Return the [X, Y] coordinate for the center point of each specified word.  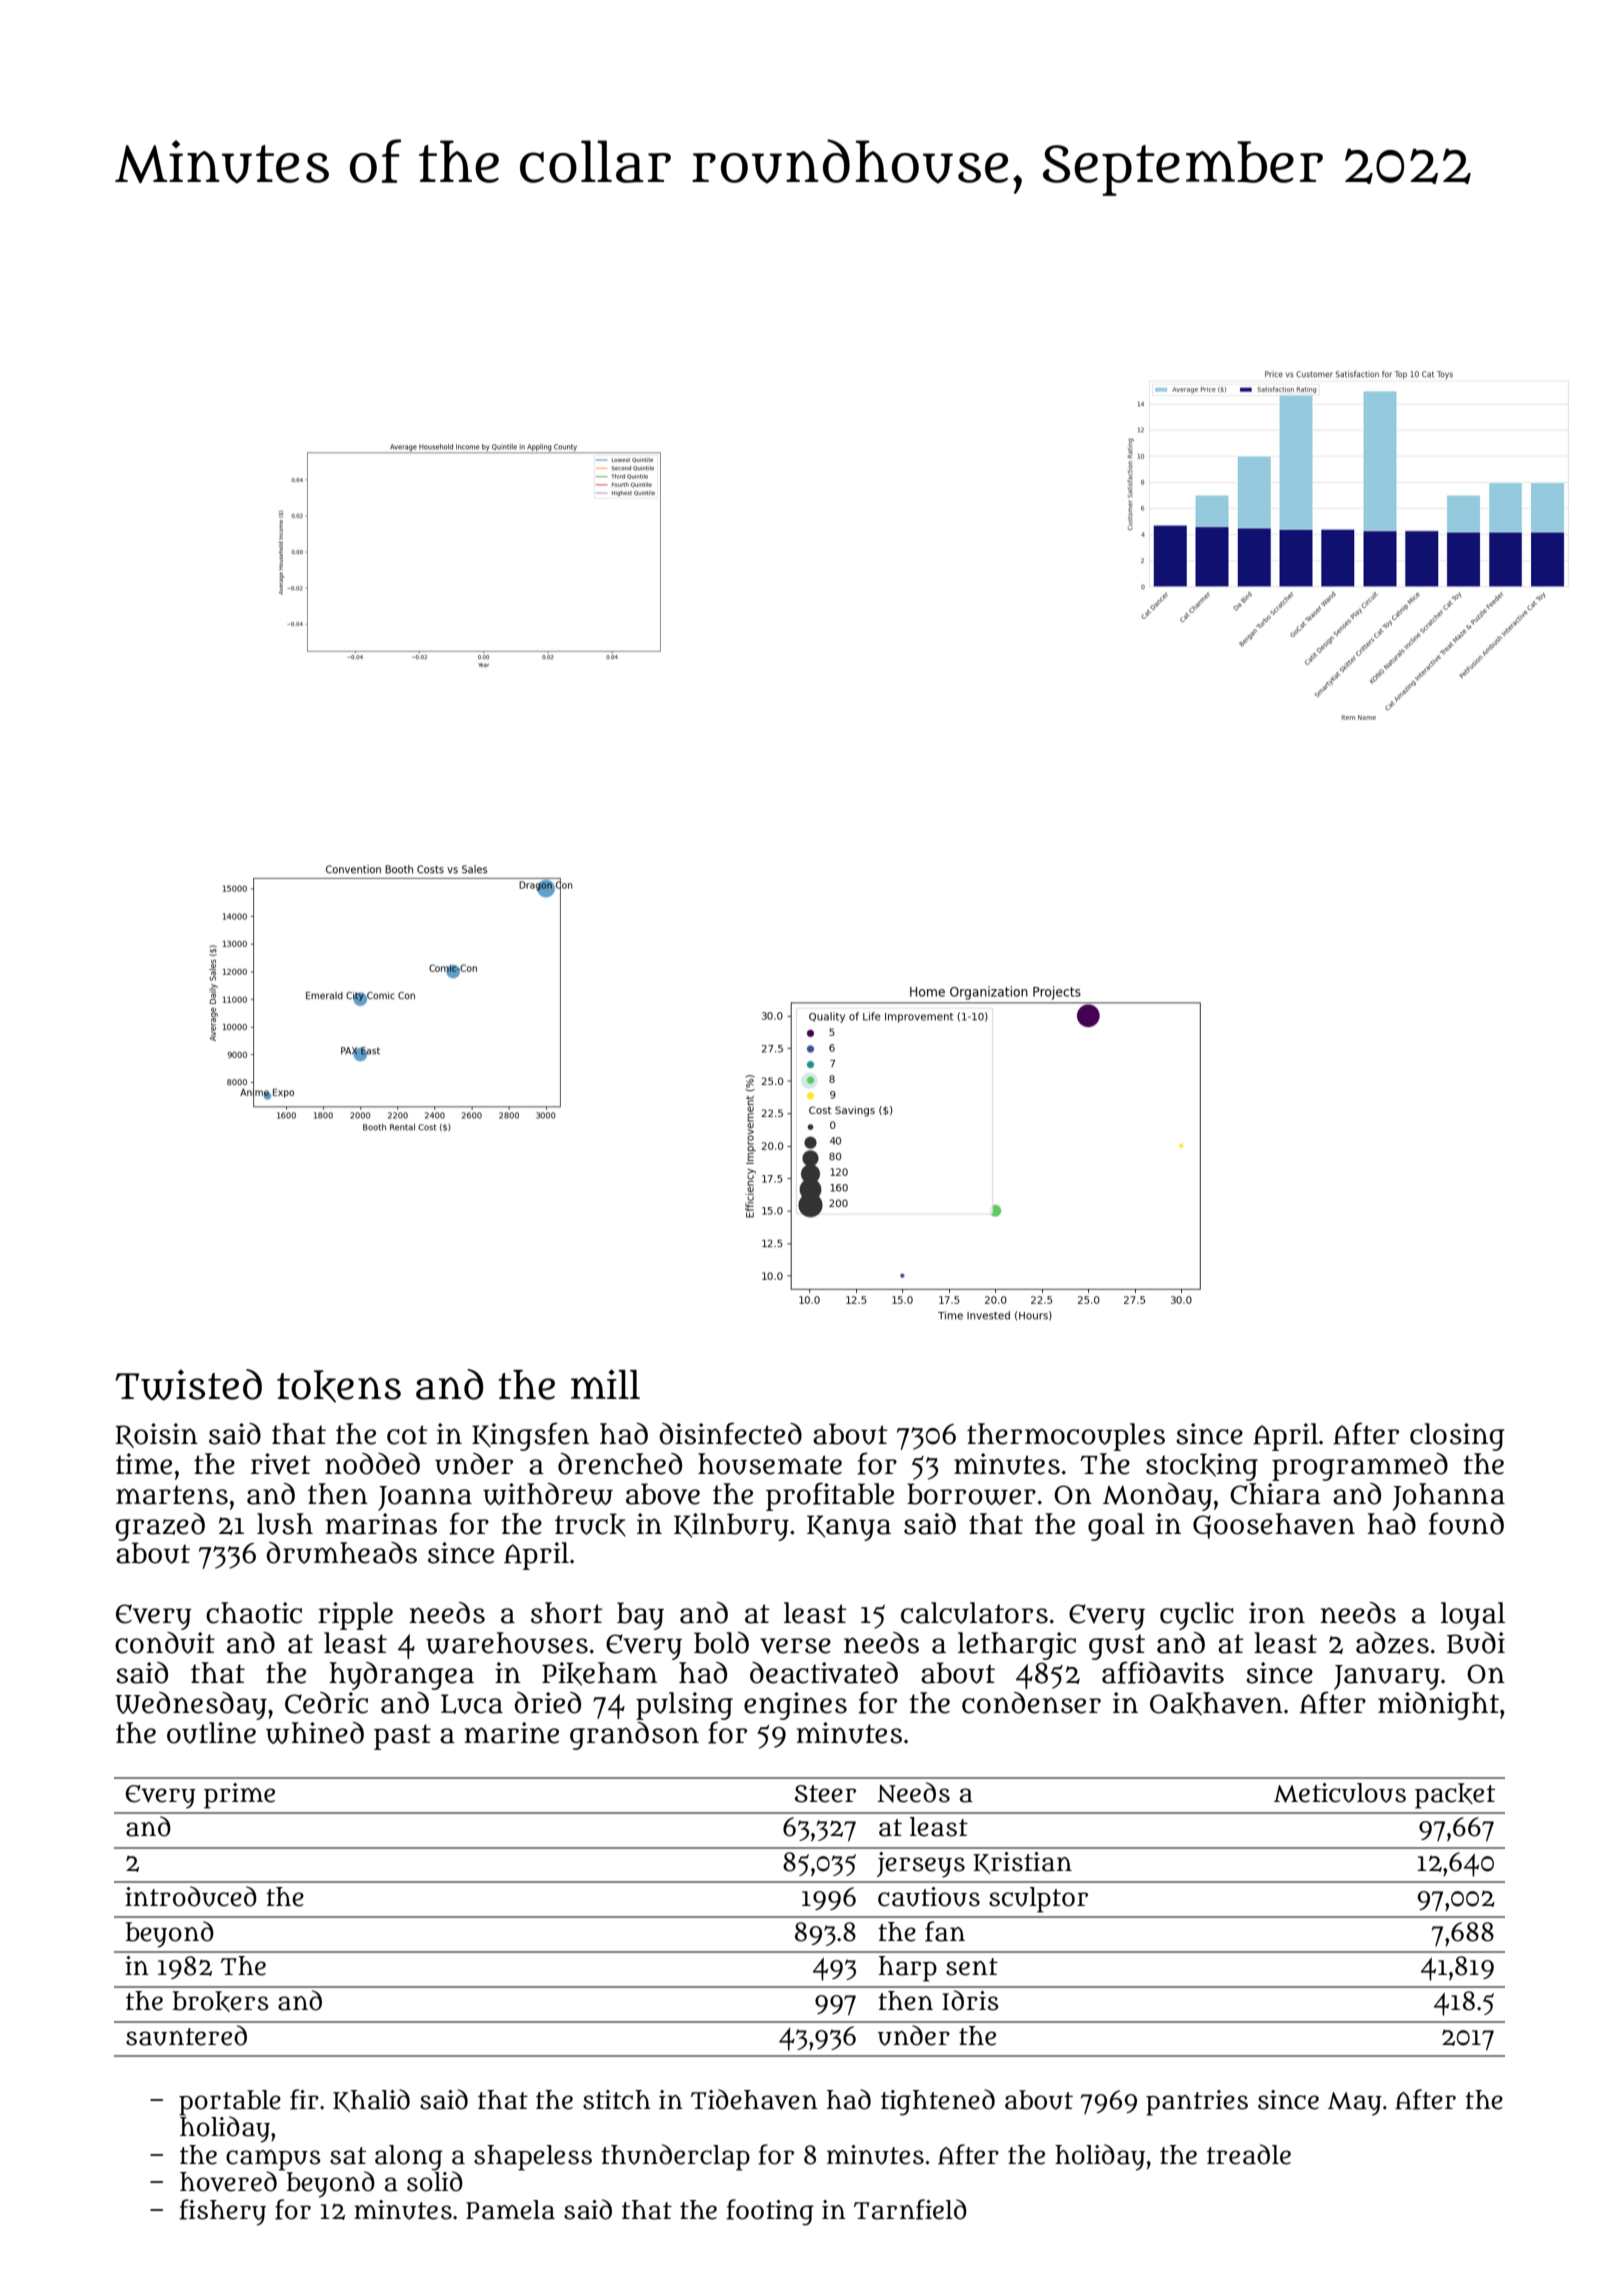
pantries [1197, 2103]
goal [1116, 1527]
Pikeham [599, 1674]
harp [908, 1969]
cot [407, 1435]
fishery [222, 2212]
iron [1277, 1613]
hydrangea [401, 1676]
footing [770, 2212]
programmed [1360, 1467]
